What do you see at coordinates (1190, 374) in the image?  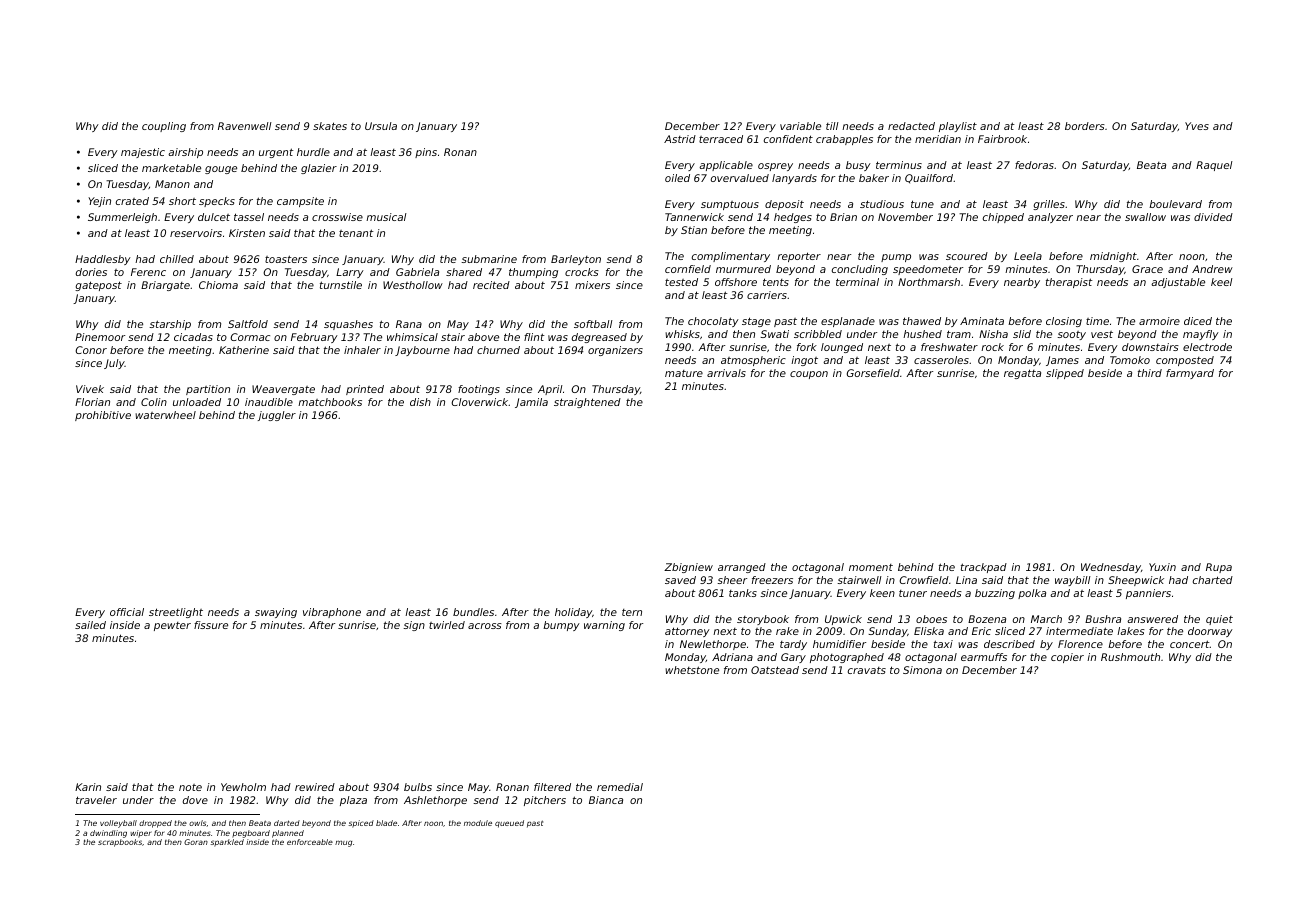 I see `farmyard` at bounding box center [1190, 374].
